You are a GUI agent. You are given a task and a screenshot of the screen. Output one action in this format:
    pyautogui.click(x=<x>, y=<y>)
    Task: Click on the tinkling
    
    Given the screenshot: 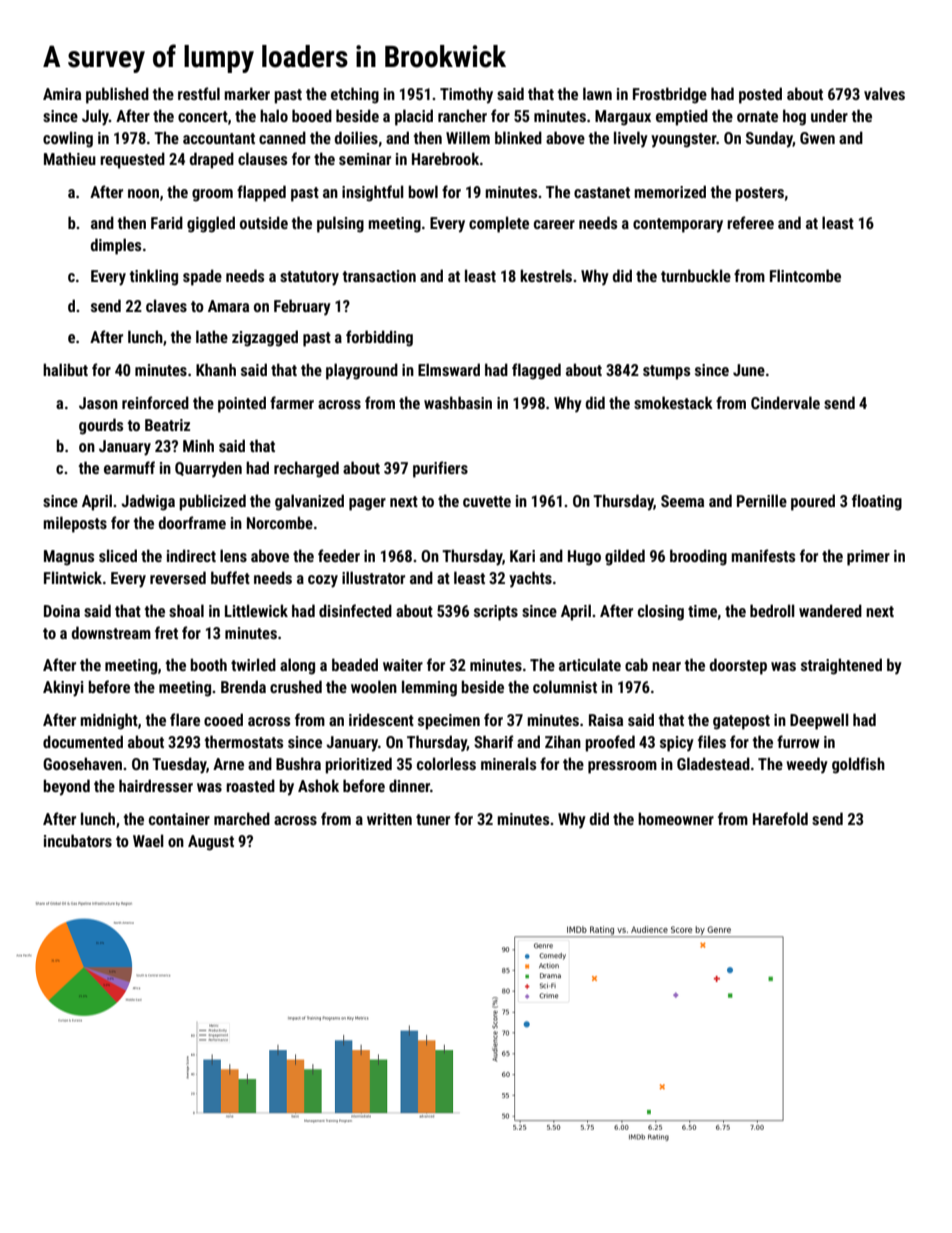 What is the action you would take?
    pyautogui.click(x=154, y=277)
